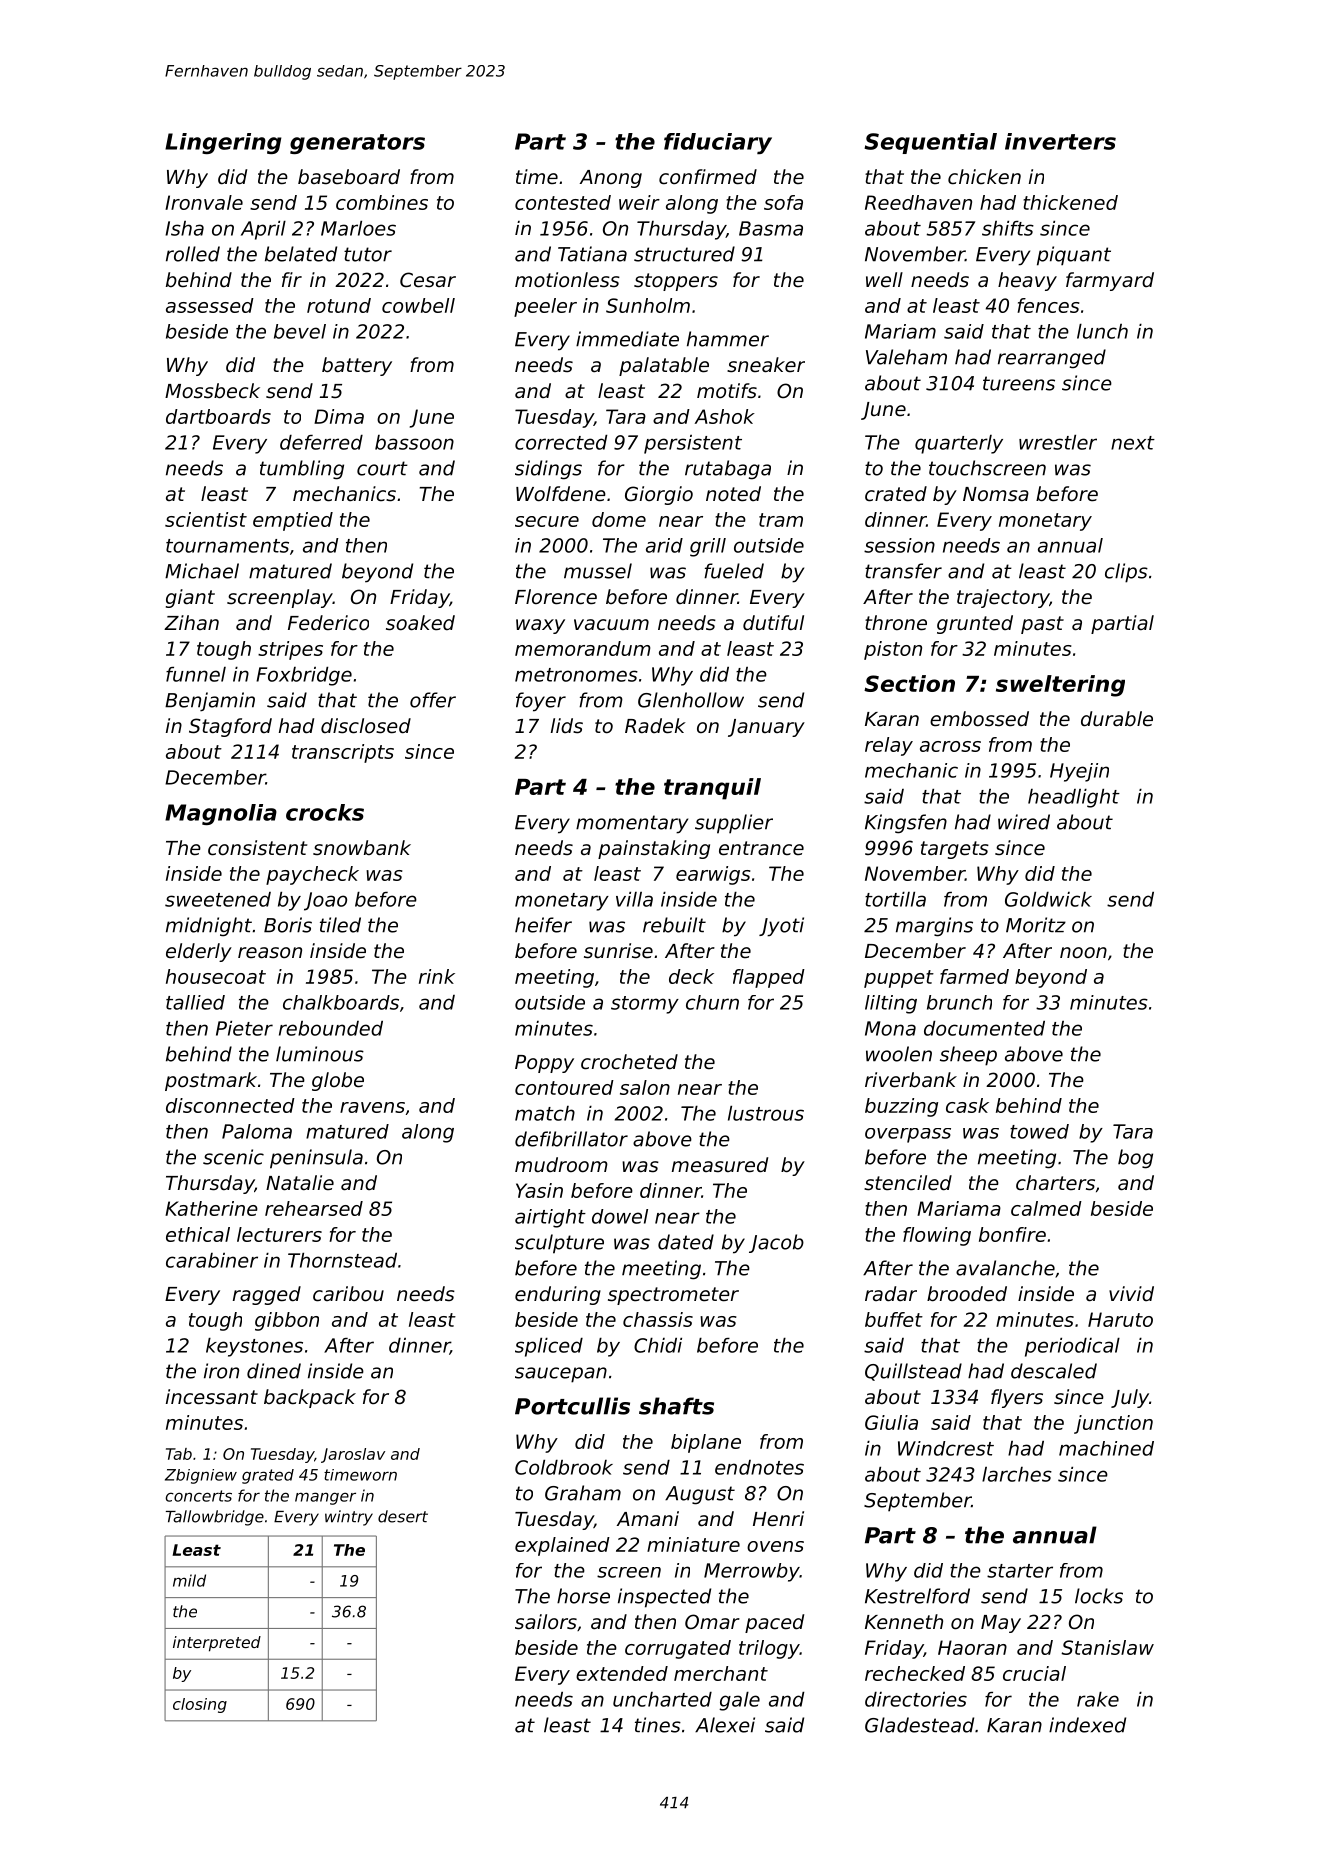 The image size is (1319, 1865). I want to click on noon, so click(1083, 953).
